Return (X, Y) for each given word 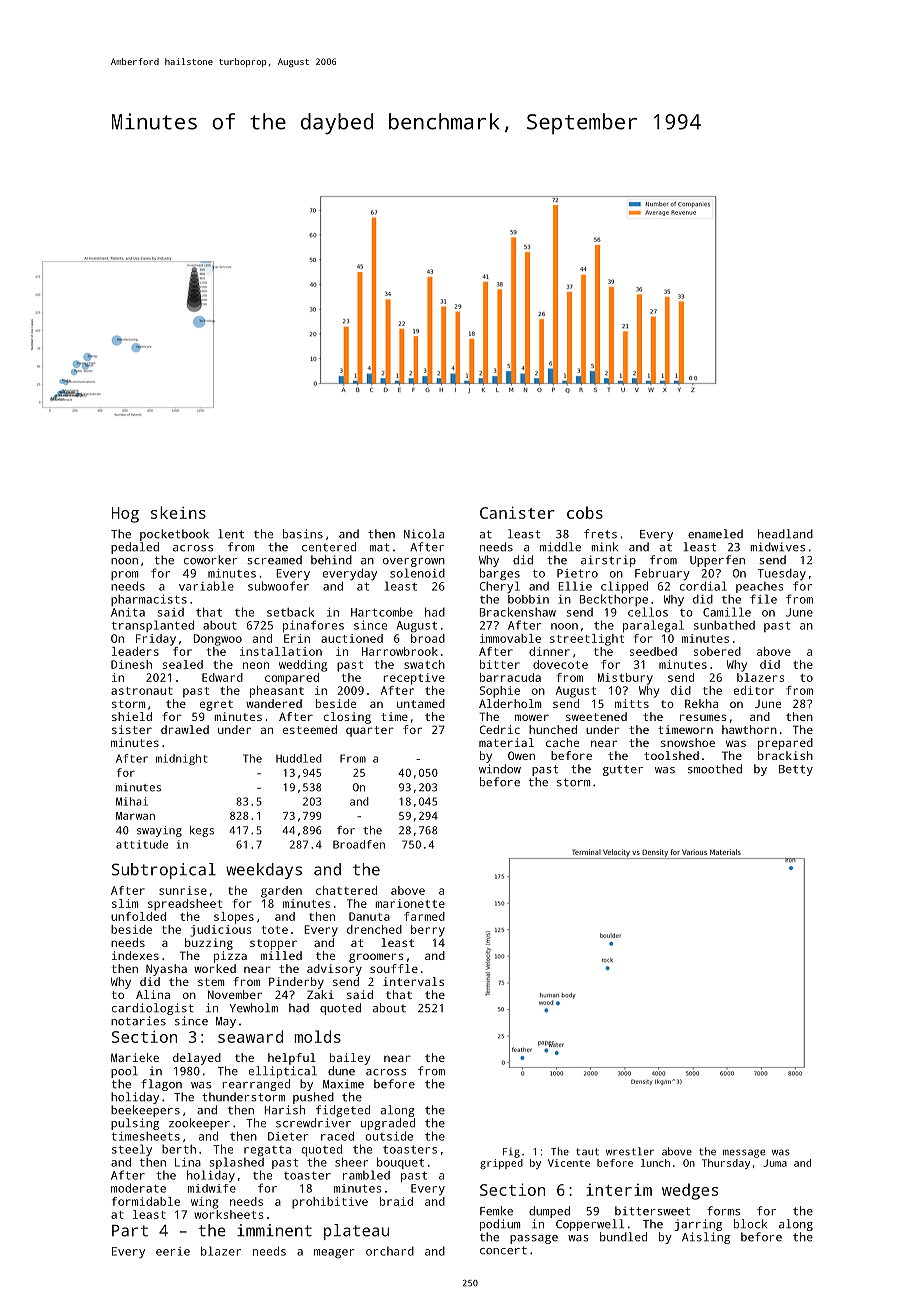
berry (428, 931)
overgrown (414, 562)
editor (754, 690)
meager (334, 1254)
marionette (410, 903)
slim (125, 903)
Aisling (706, 1238)
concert (503, 1250)
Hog (125, 515)
